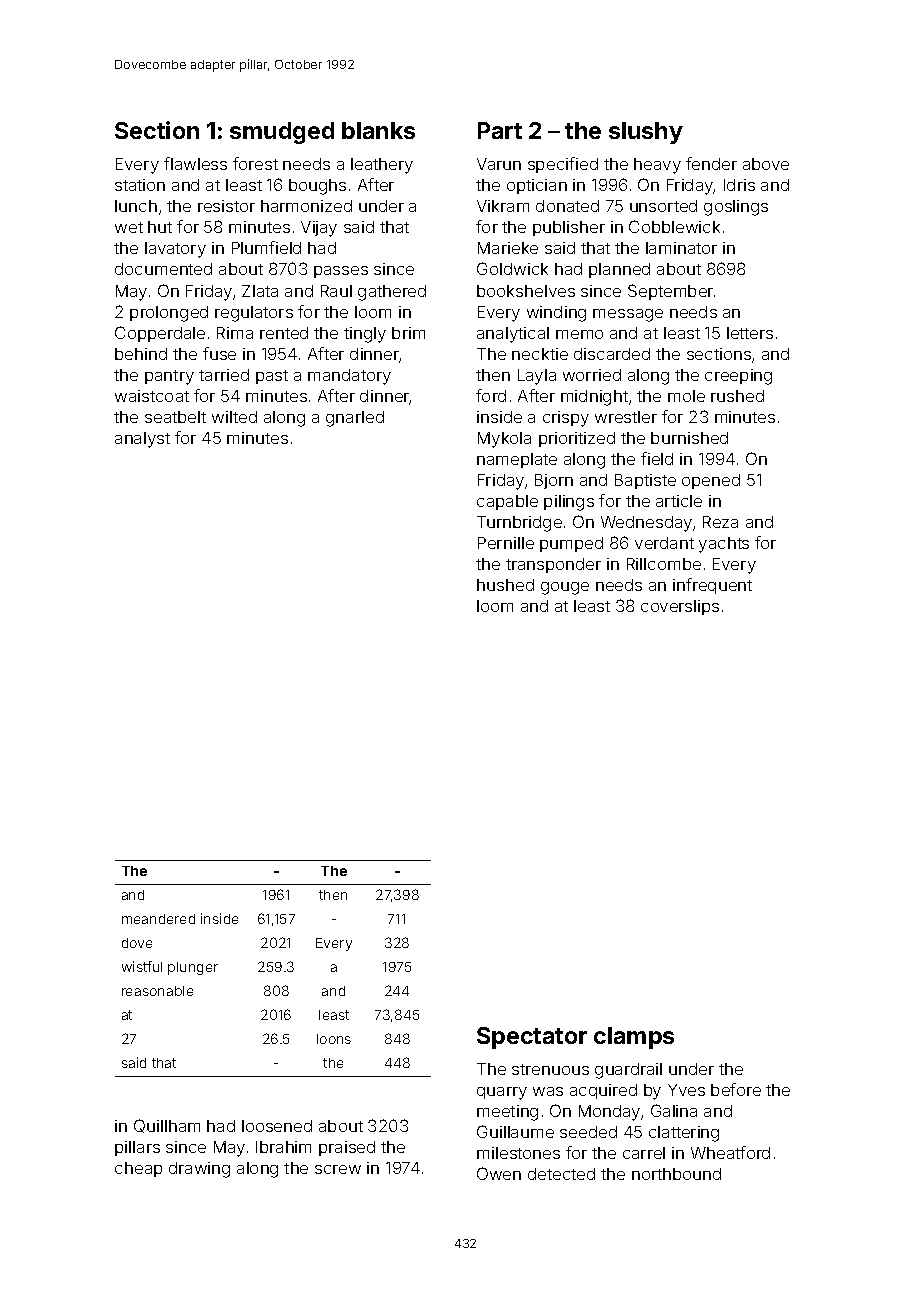 The height and width of the page is (1316, 908). What do you see at coordinates (158, 919) in the page?
I see `meandered` at bounding box center [158, 919].
